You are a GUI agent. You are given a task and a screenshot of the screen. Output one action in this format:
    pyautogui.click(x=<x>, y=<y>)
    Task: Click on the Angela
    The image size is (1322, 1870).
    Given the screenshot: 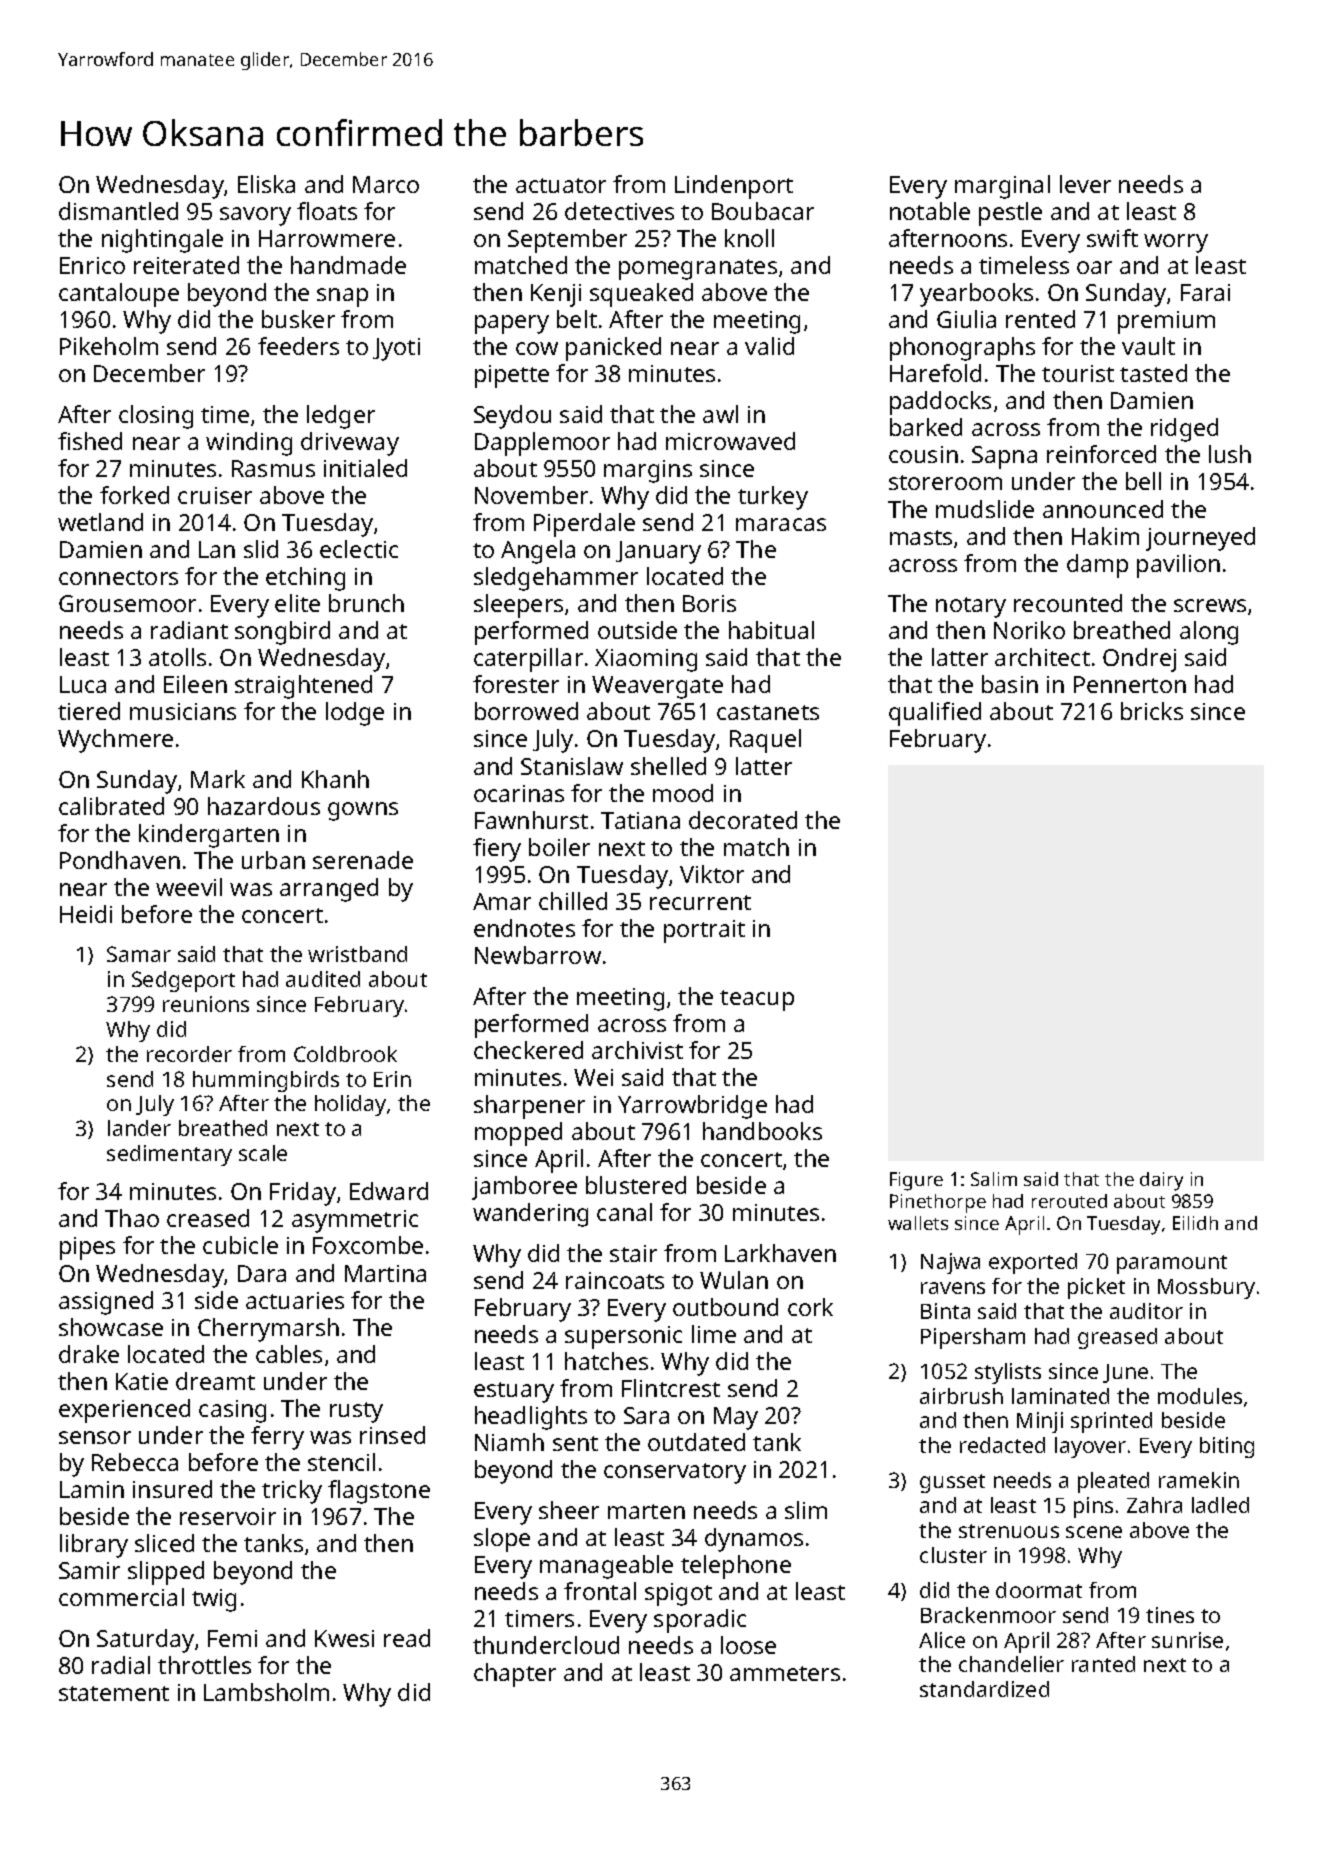 What is the action you would take?
    pyautogui.click(x=538, y=552)
